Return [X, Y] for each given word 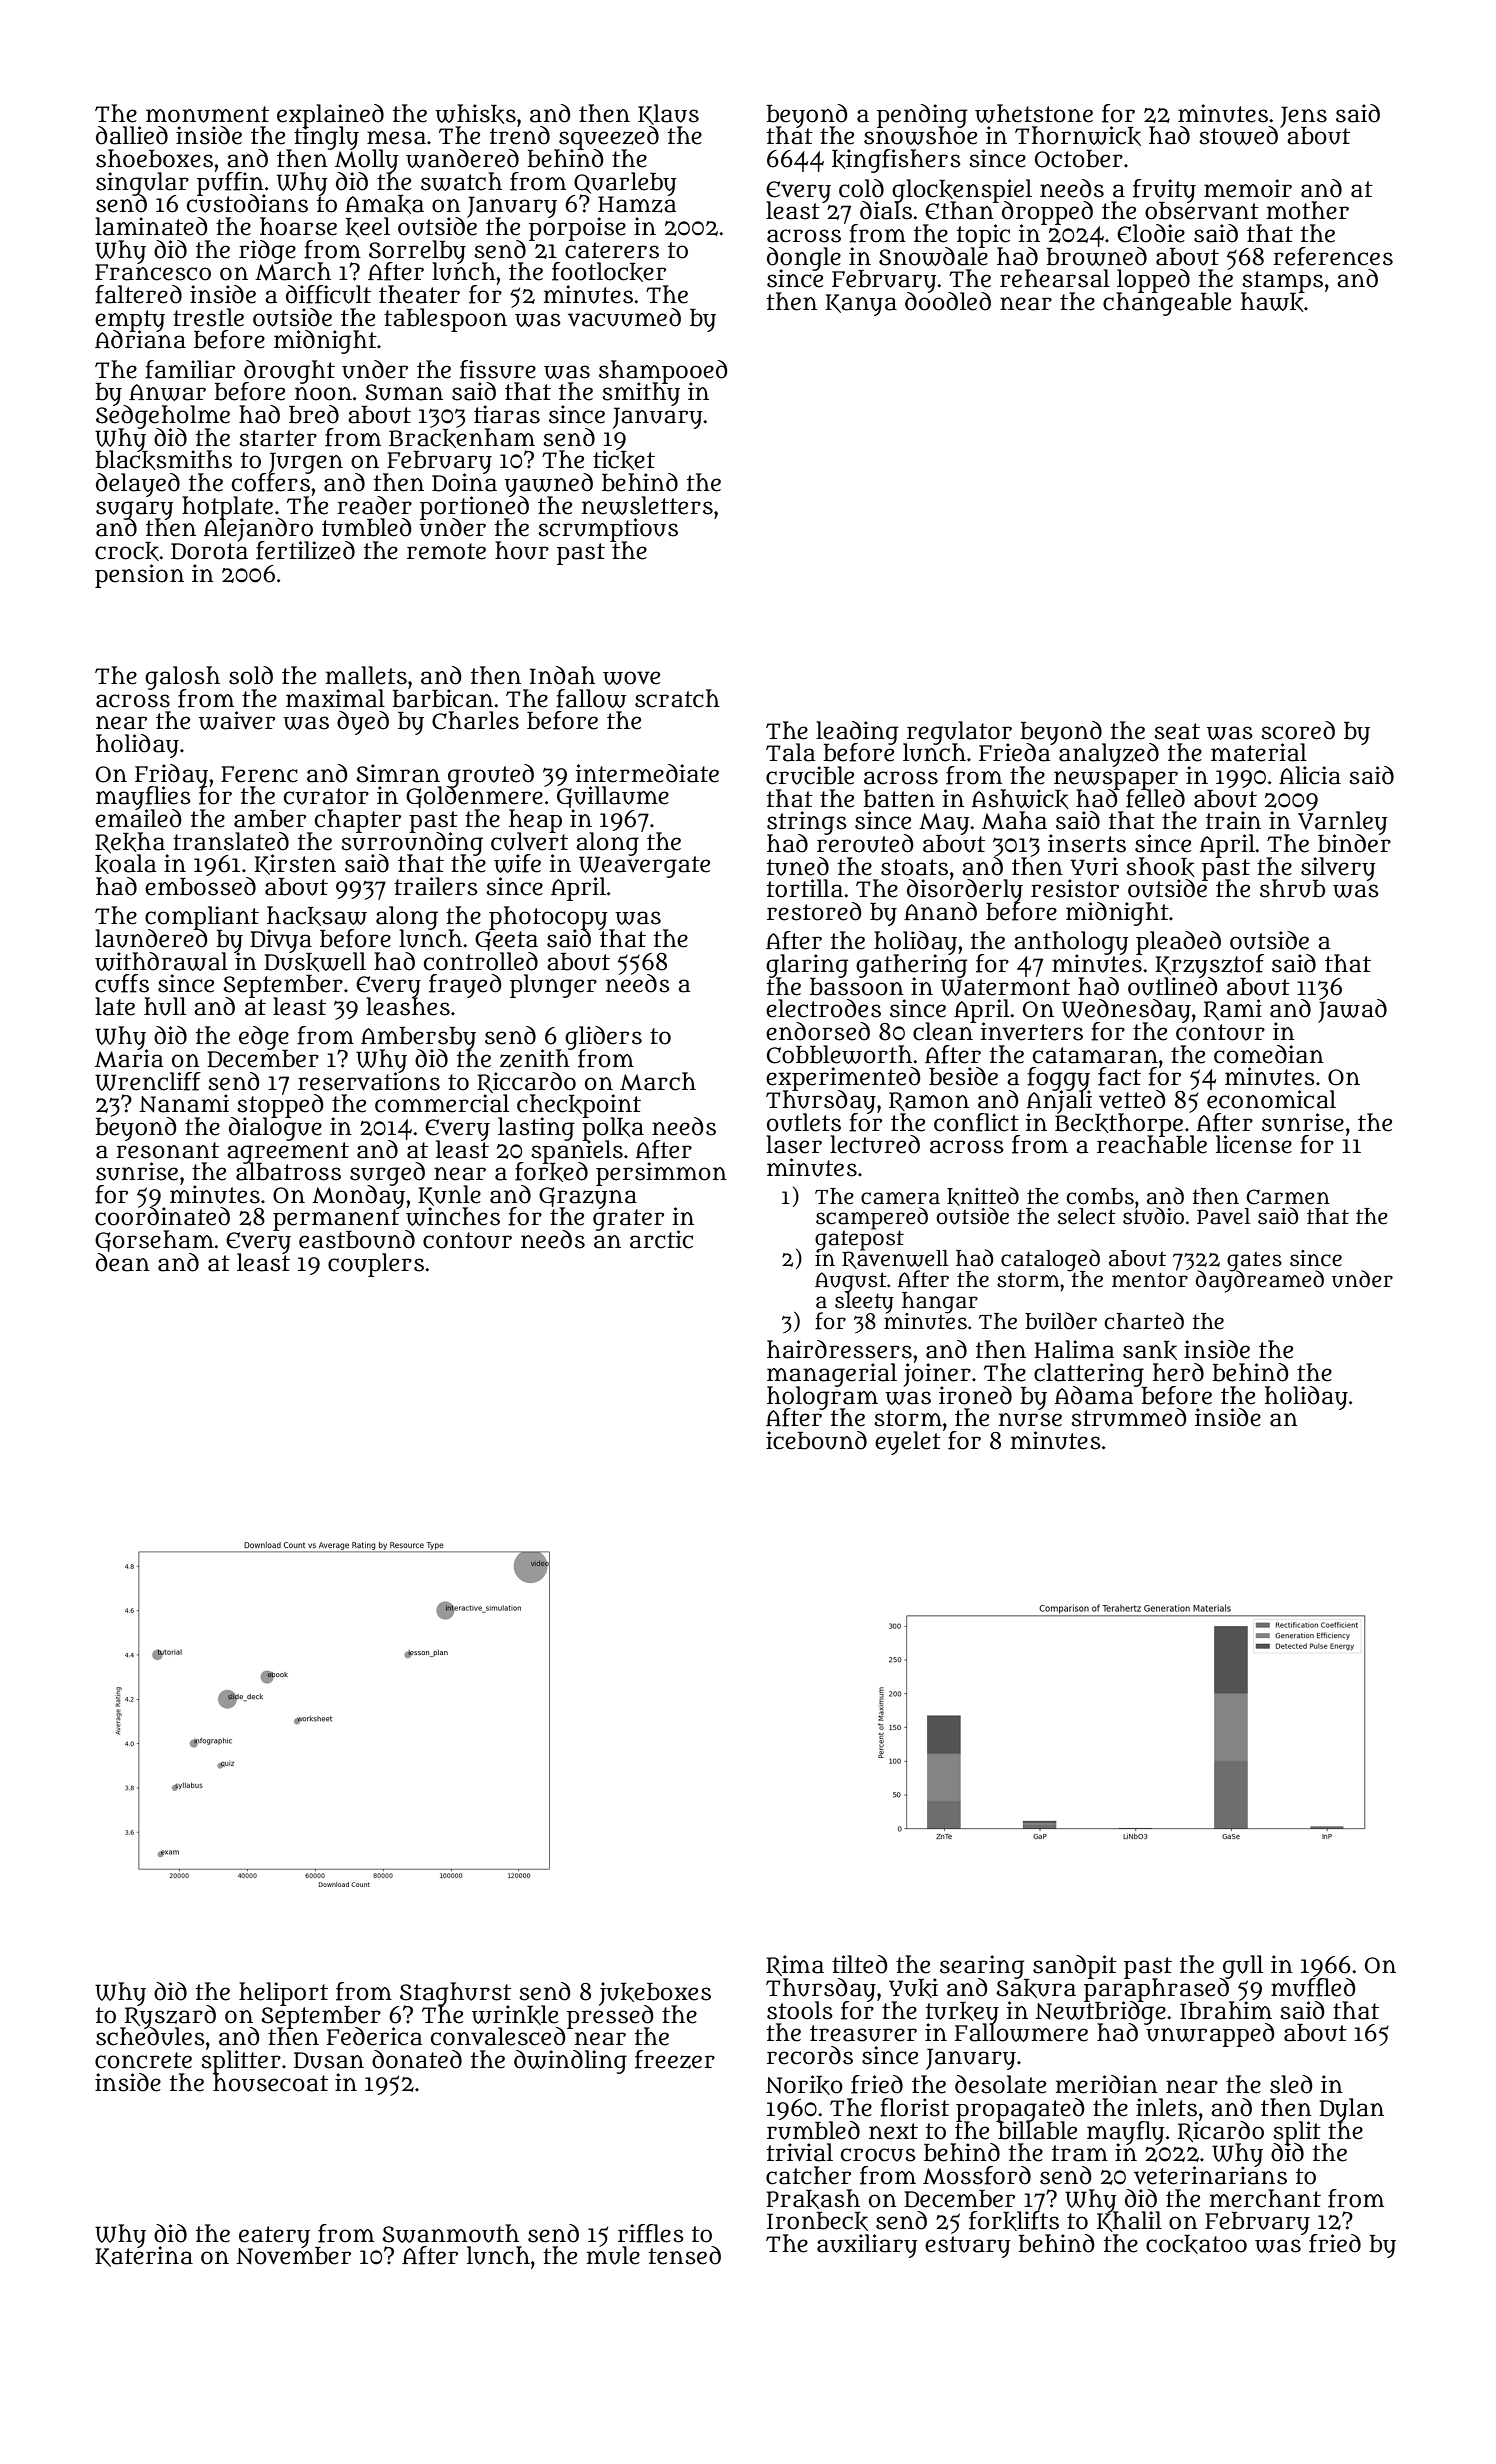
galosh [182, 677]
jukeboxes [655, 1993]
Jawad [1352, 1011]
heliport [283, 1994]
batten [899, 799]
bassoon [857, 987]
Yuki [913, 1988]
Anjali [1059, 1101]
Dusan [329, 2060]
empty [130, 320]
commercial [442, 1103]
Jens [1303, 116]
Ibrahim [1226, 2010]
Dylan [1351, 2110]
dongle [804, 258]
